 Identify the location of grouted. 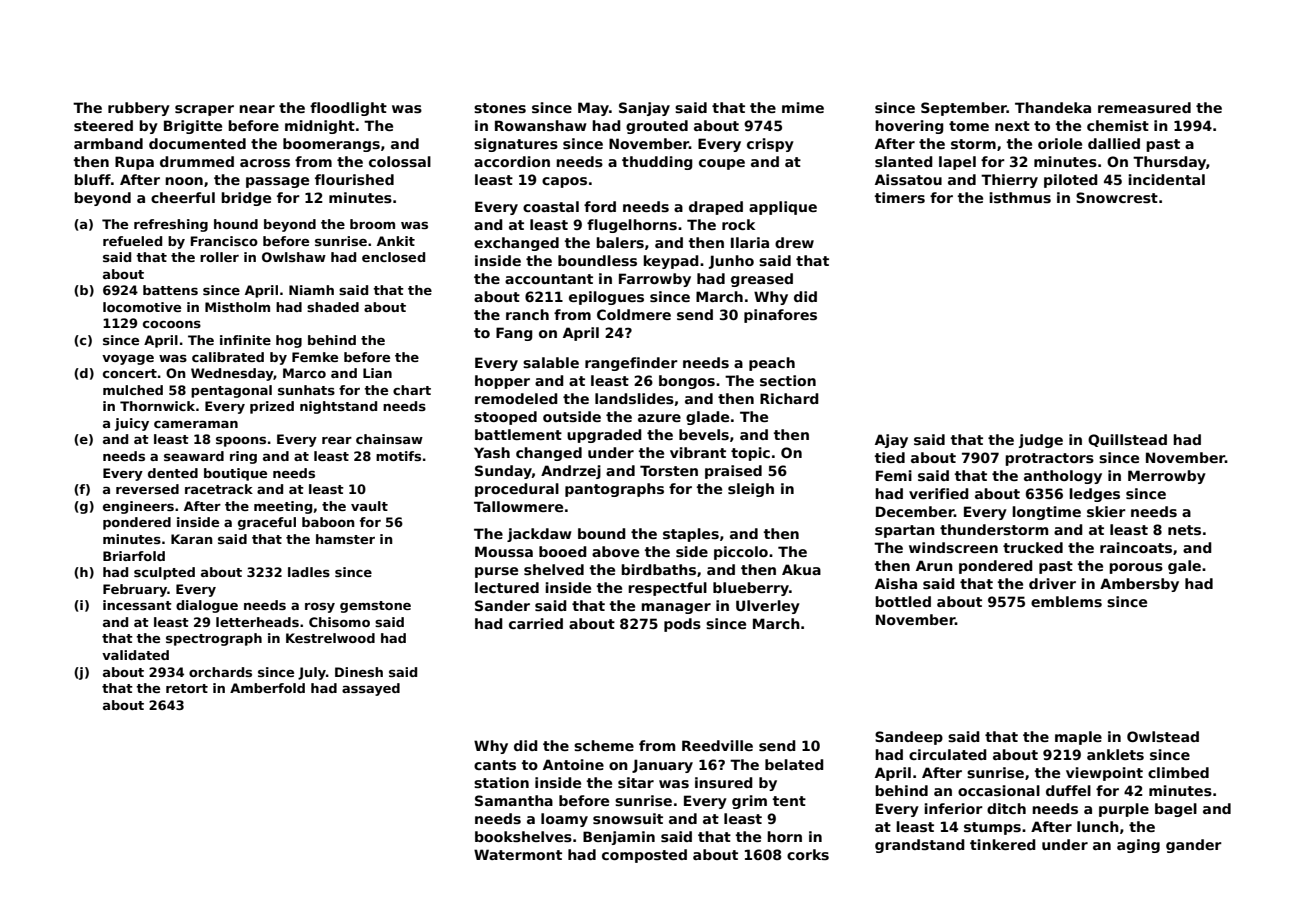
(657, 127).
